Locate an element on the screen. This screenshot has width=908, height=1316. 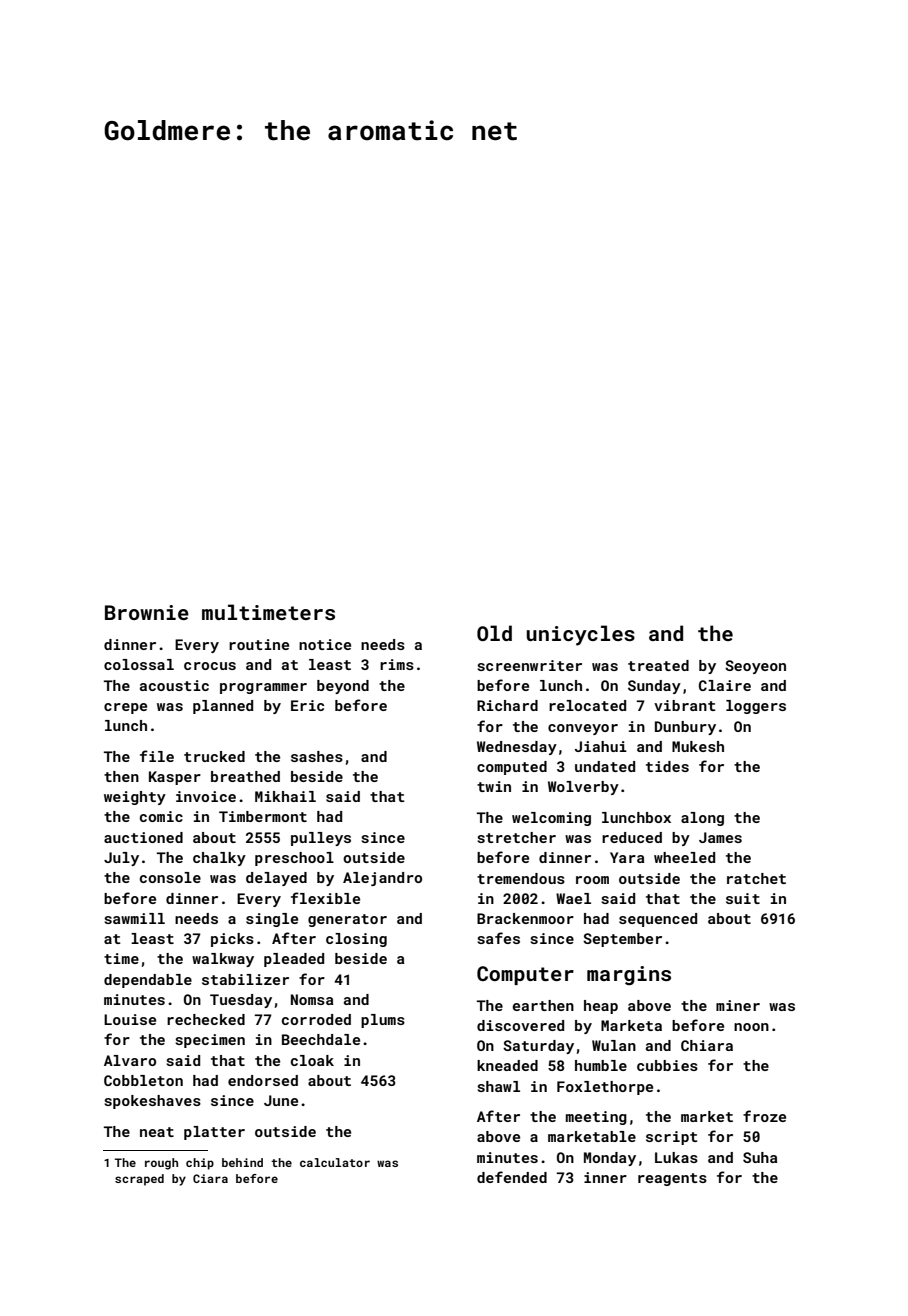
Wulan is located at coordinates (614, 1045).
